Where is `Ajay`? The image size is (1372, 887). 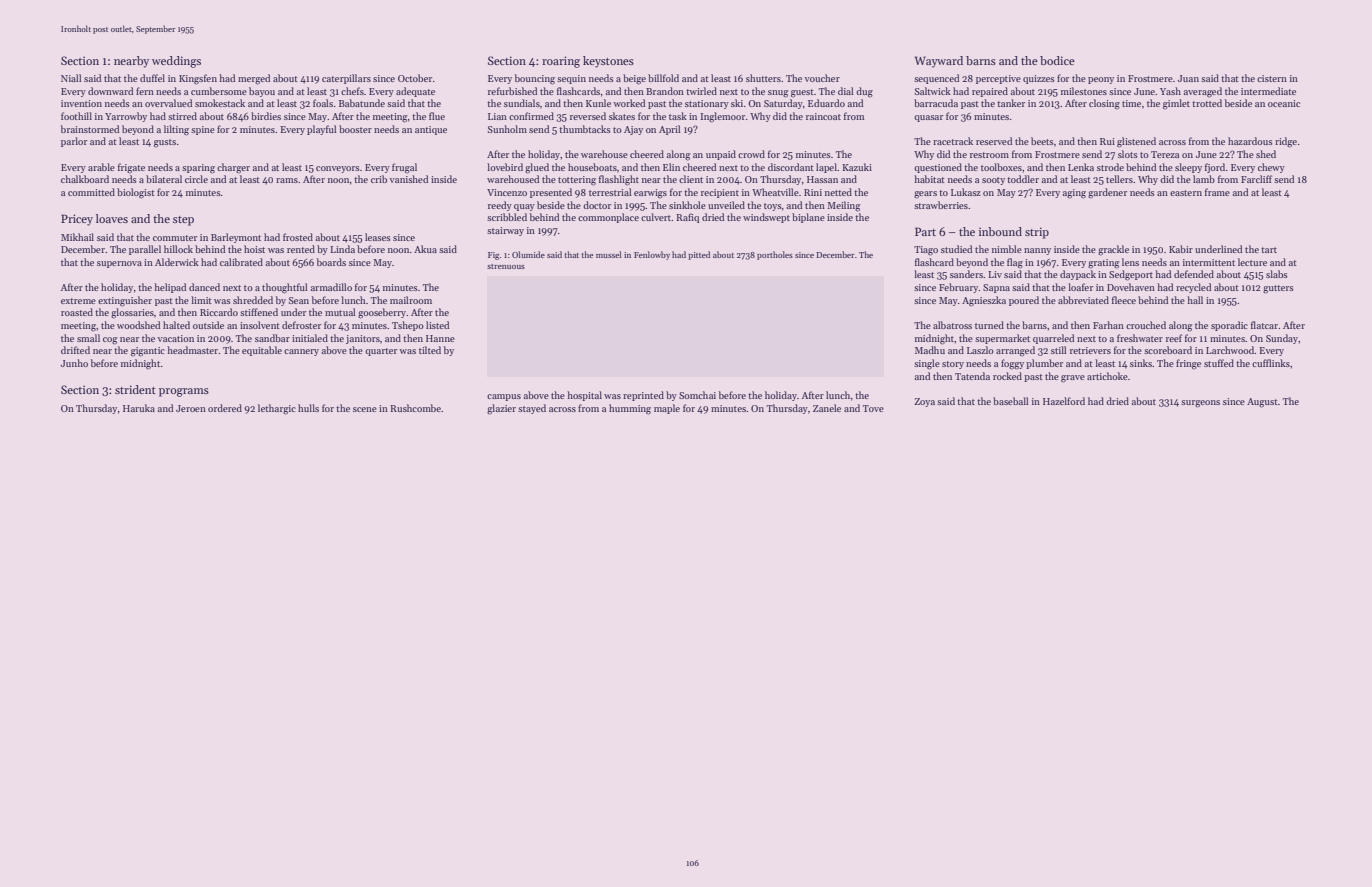
Ajay is located at coordinates (633, 130).
